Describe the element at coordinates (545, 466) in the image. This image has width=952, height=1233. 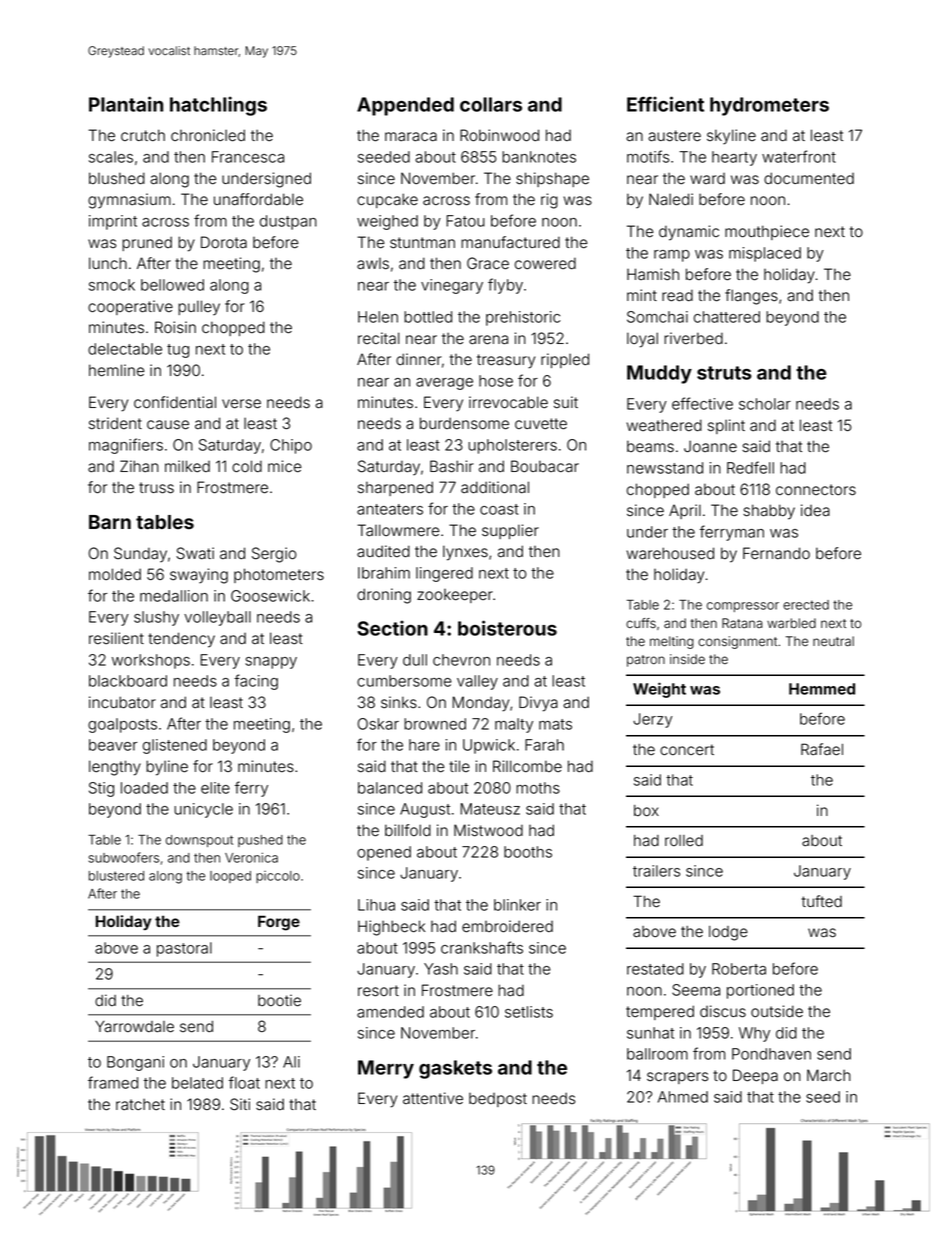
I see `Boubacar` at that location.
